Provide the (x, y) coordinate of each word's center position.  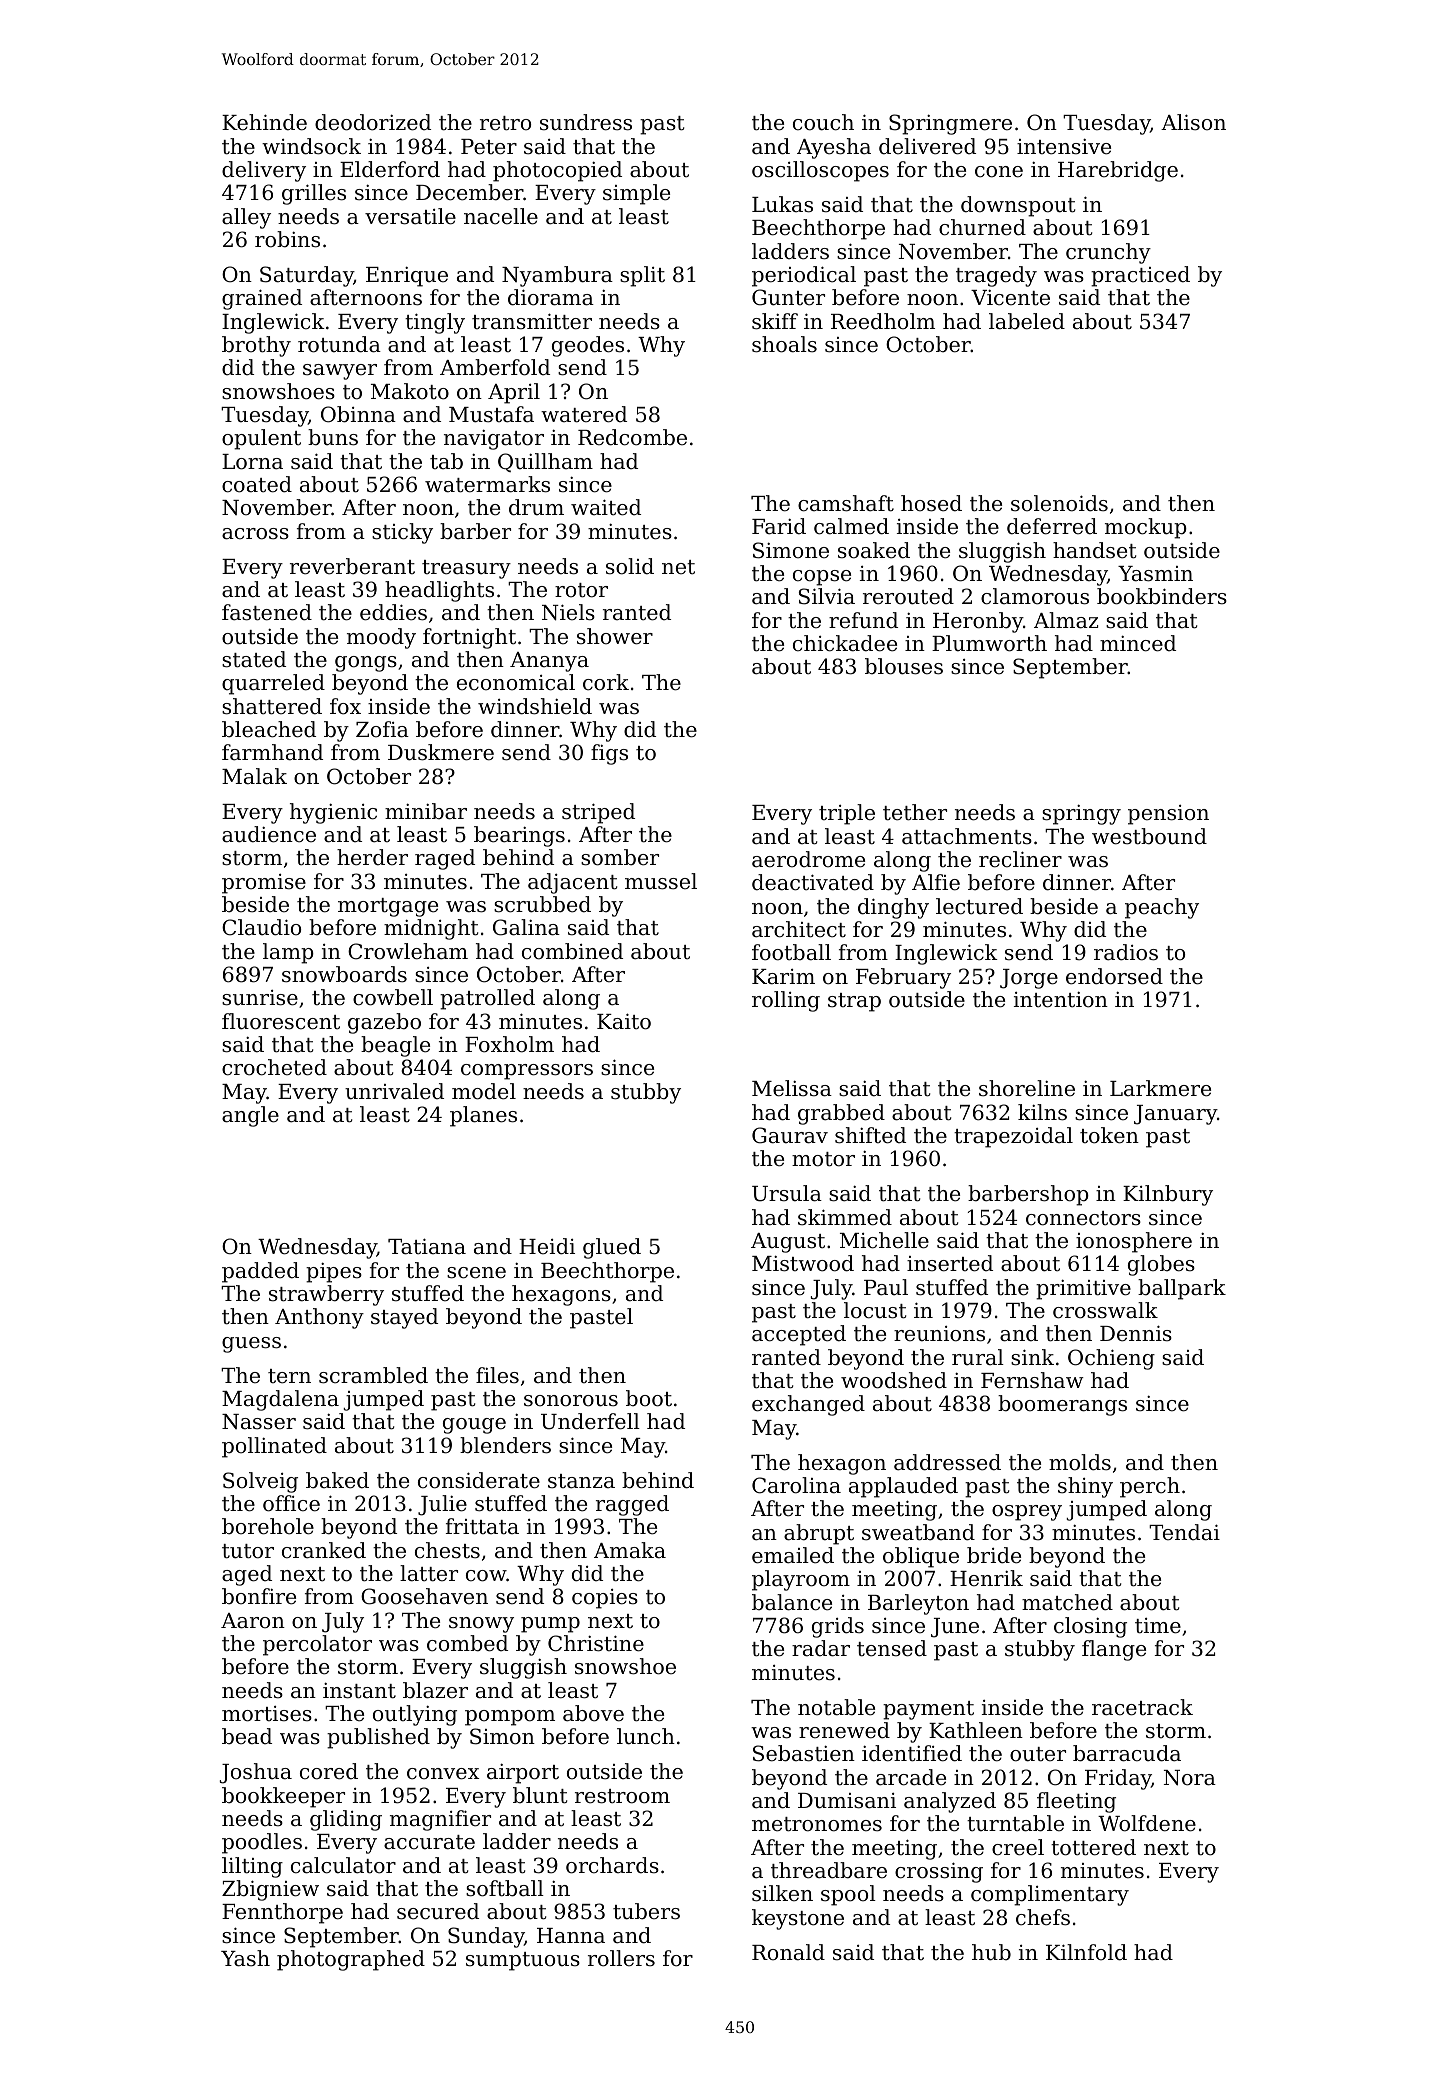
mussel (661, 881)
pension (1168, 815)
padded (260, 1272)
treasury (466, 569)
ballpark (1182, 1289)
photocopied (557, 171)
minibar (426, 811)
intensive (1064, 146)
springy (1081, 814)
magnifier (440, 1820)
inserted (950, 1263)
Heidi (547, 1246)
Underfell (590, 1421)
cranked (324, 1550)
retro (505, 123)
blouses (904, 666)
